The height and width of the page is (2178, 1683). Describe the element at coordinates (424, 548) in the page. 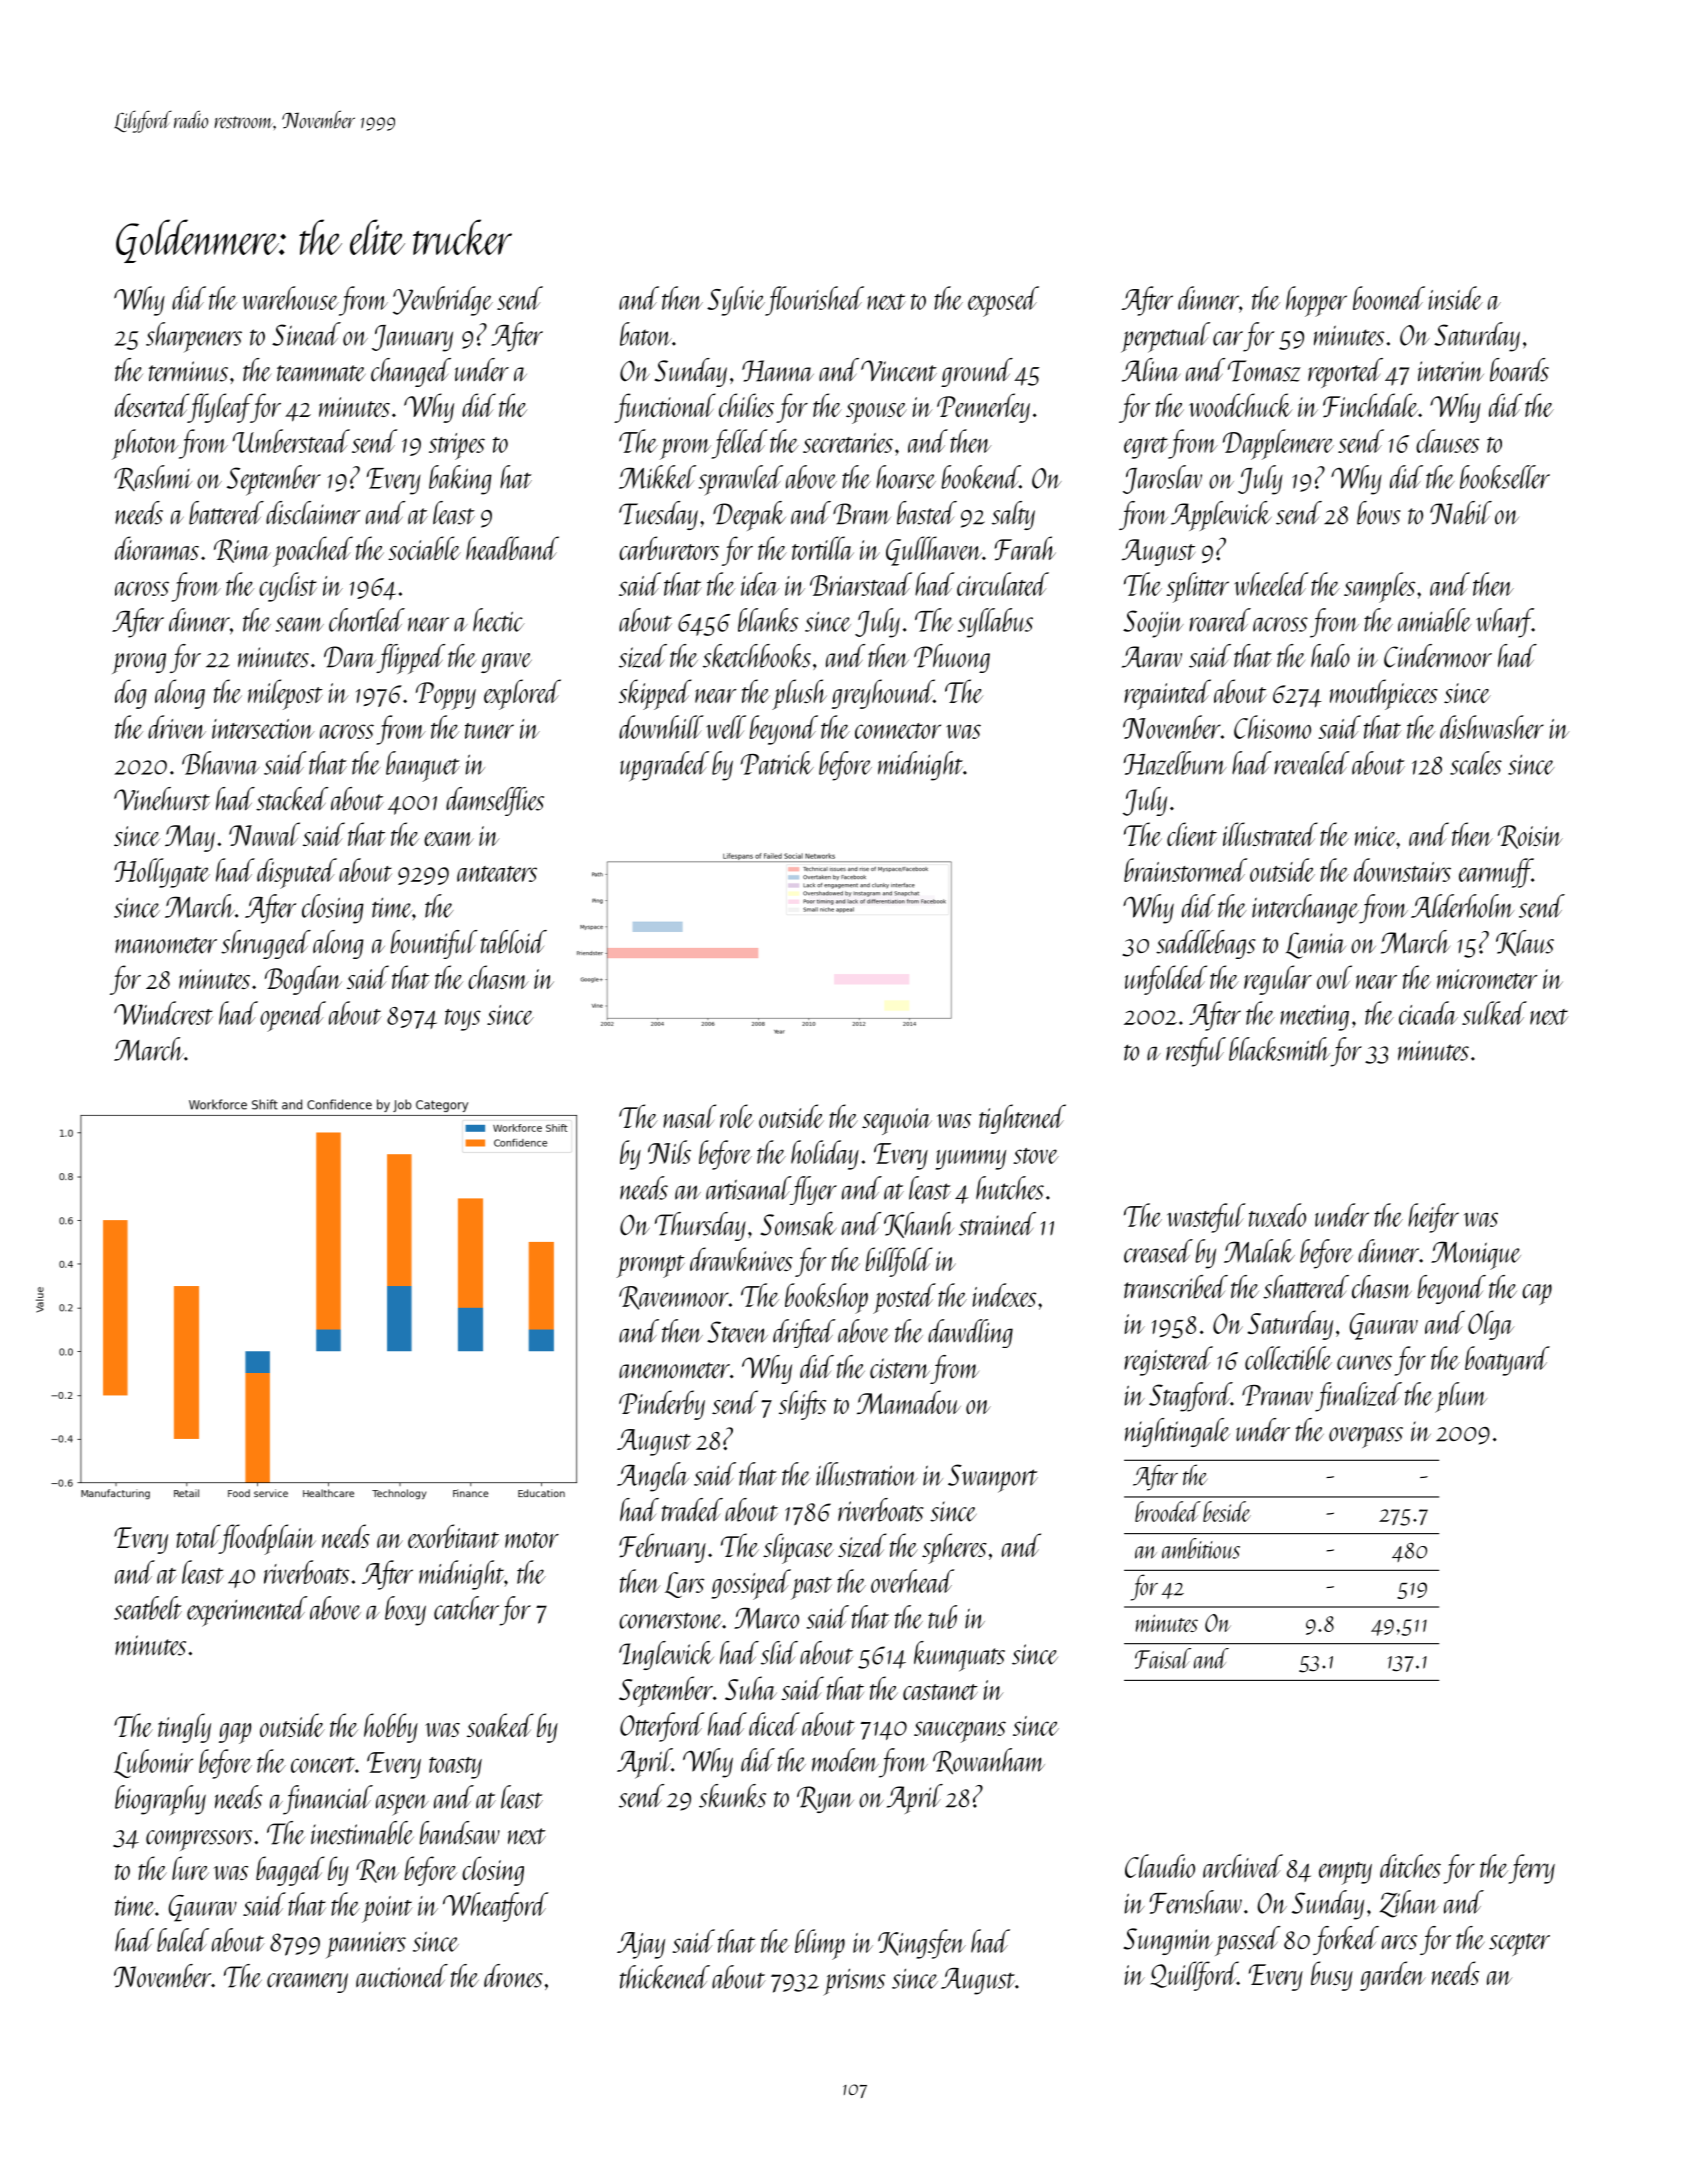

I see `sociable` at that location.
